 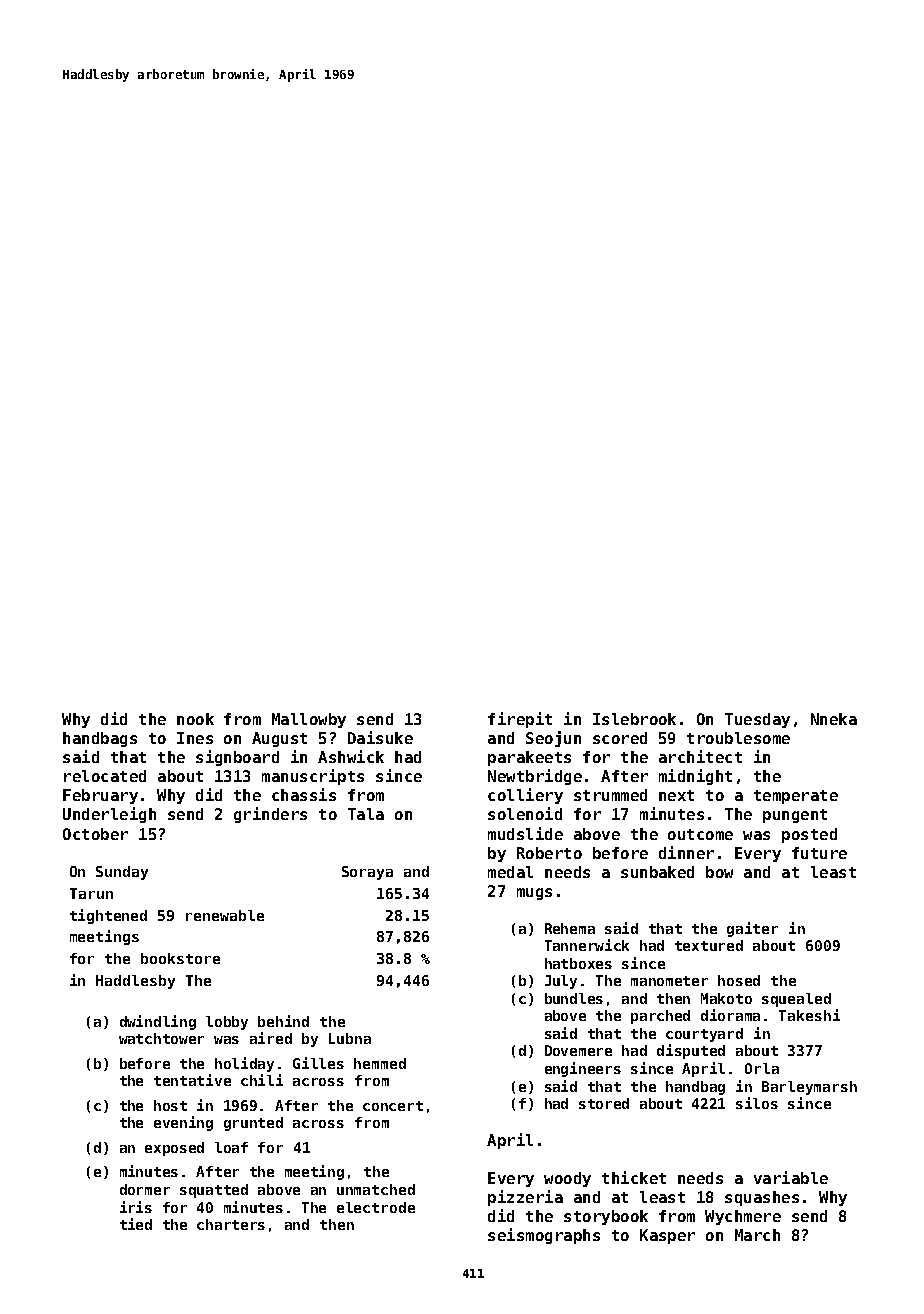 I want to click on Dovemere, so click(x=578, y=1050).
